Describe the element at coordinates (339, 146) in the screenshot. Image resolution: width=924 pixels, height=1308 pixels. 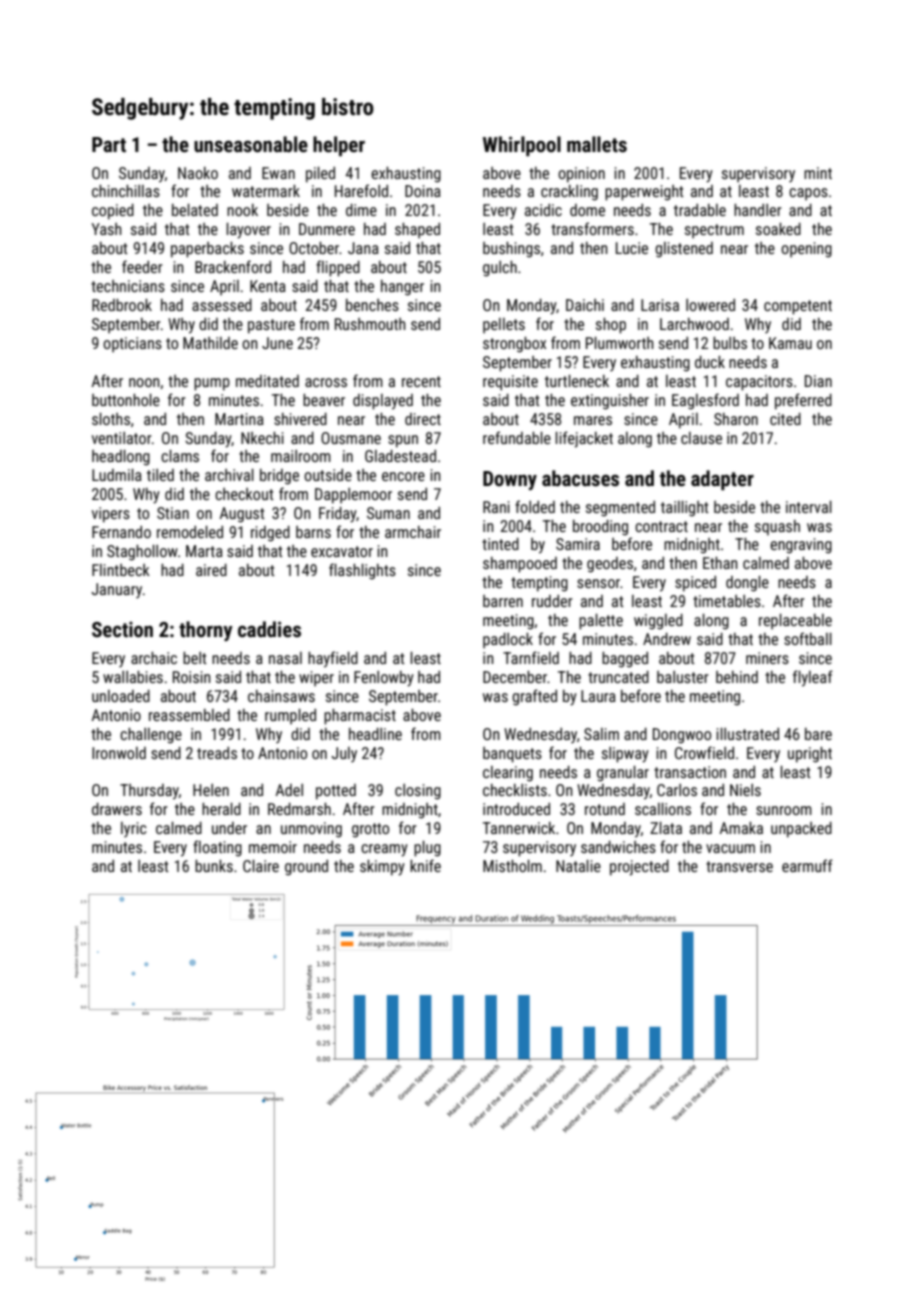
I see `helper` at that location.
